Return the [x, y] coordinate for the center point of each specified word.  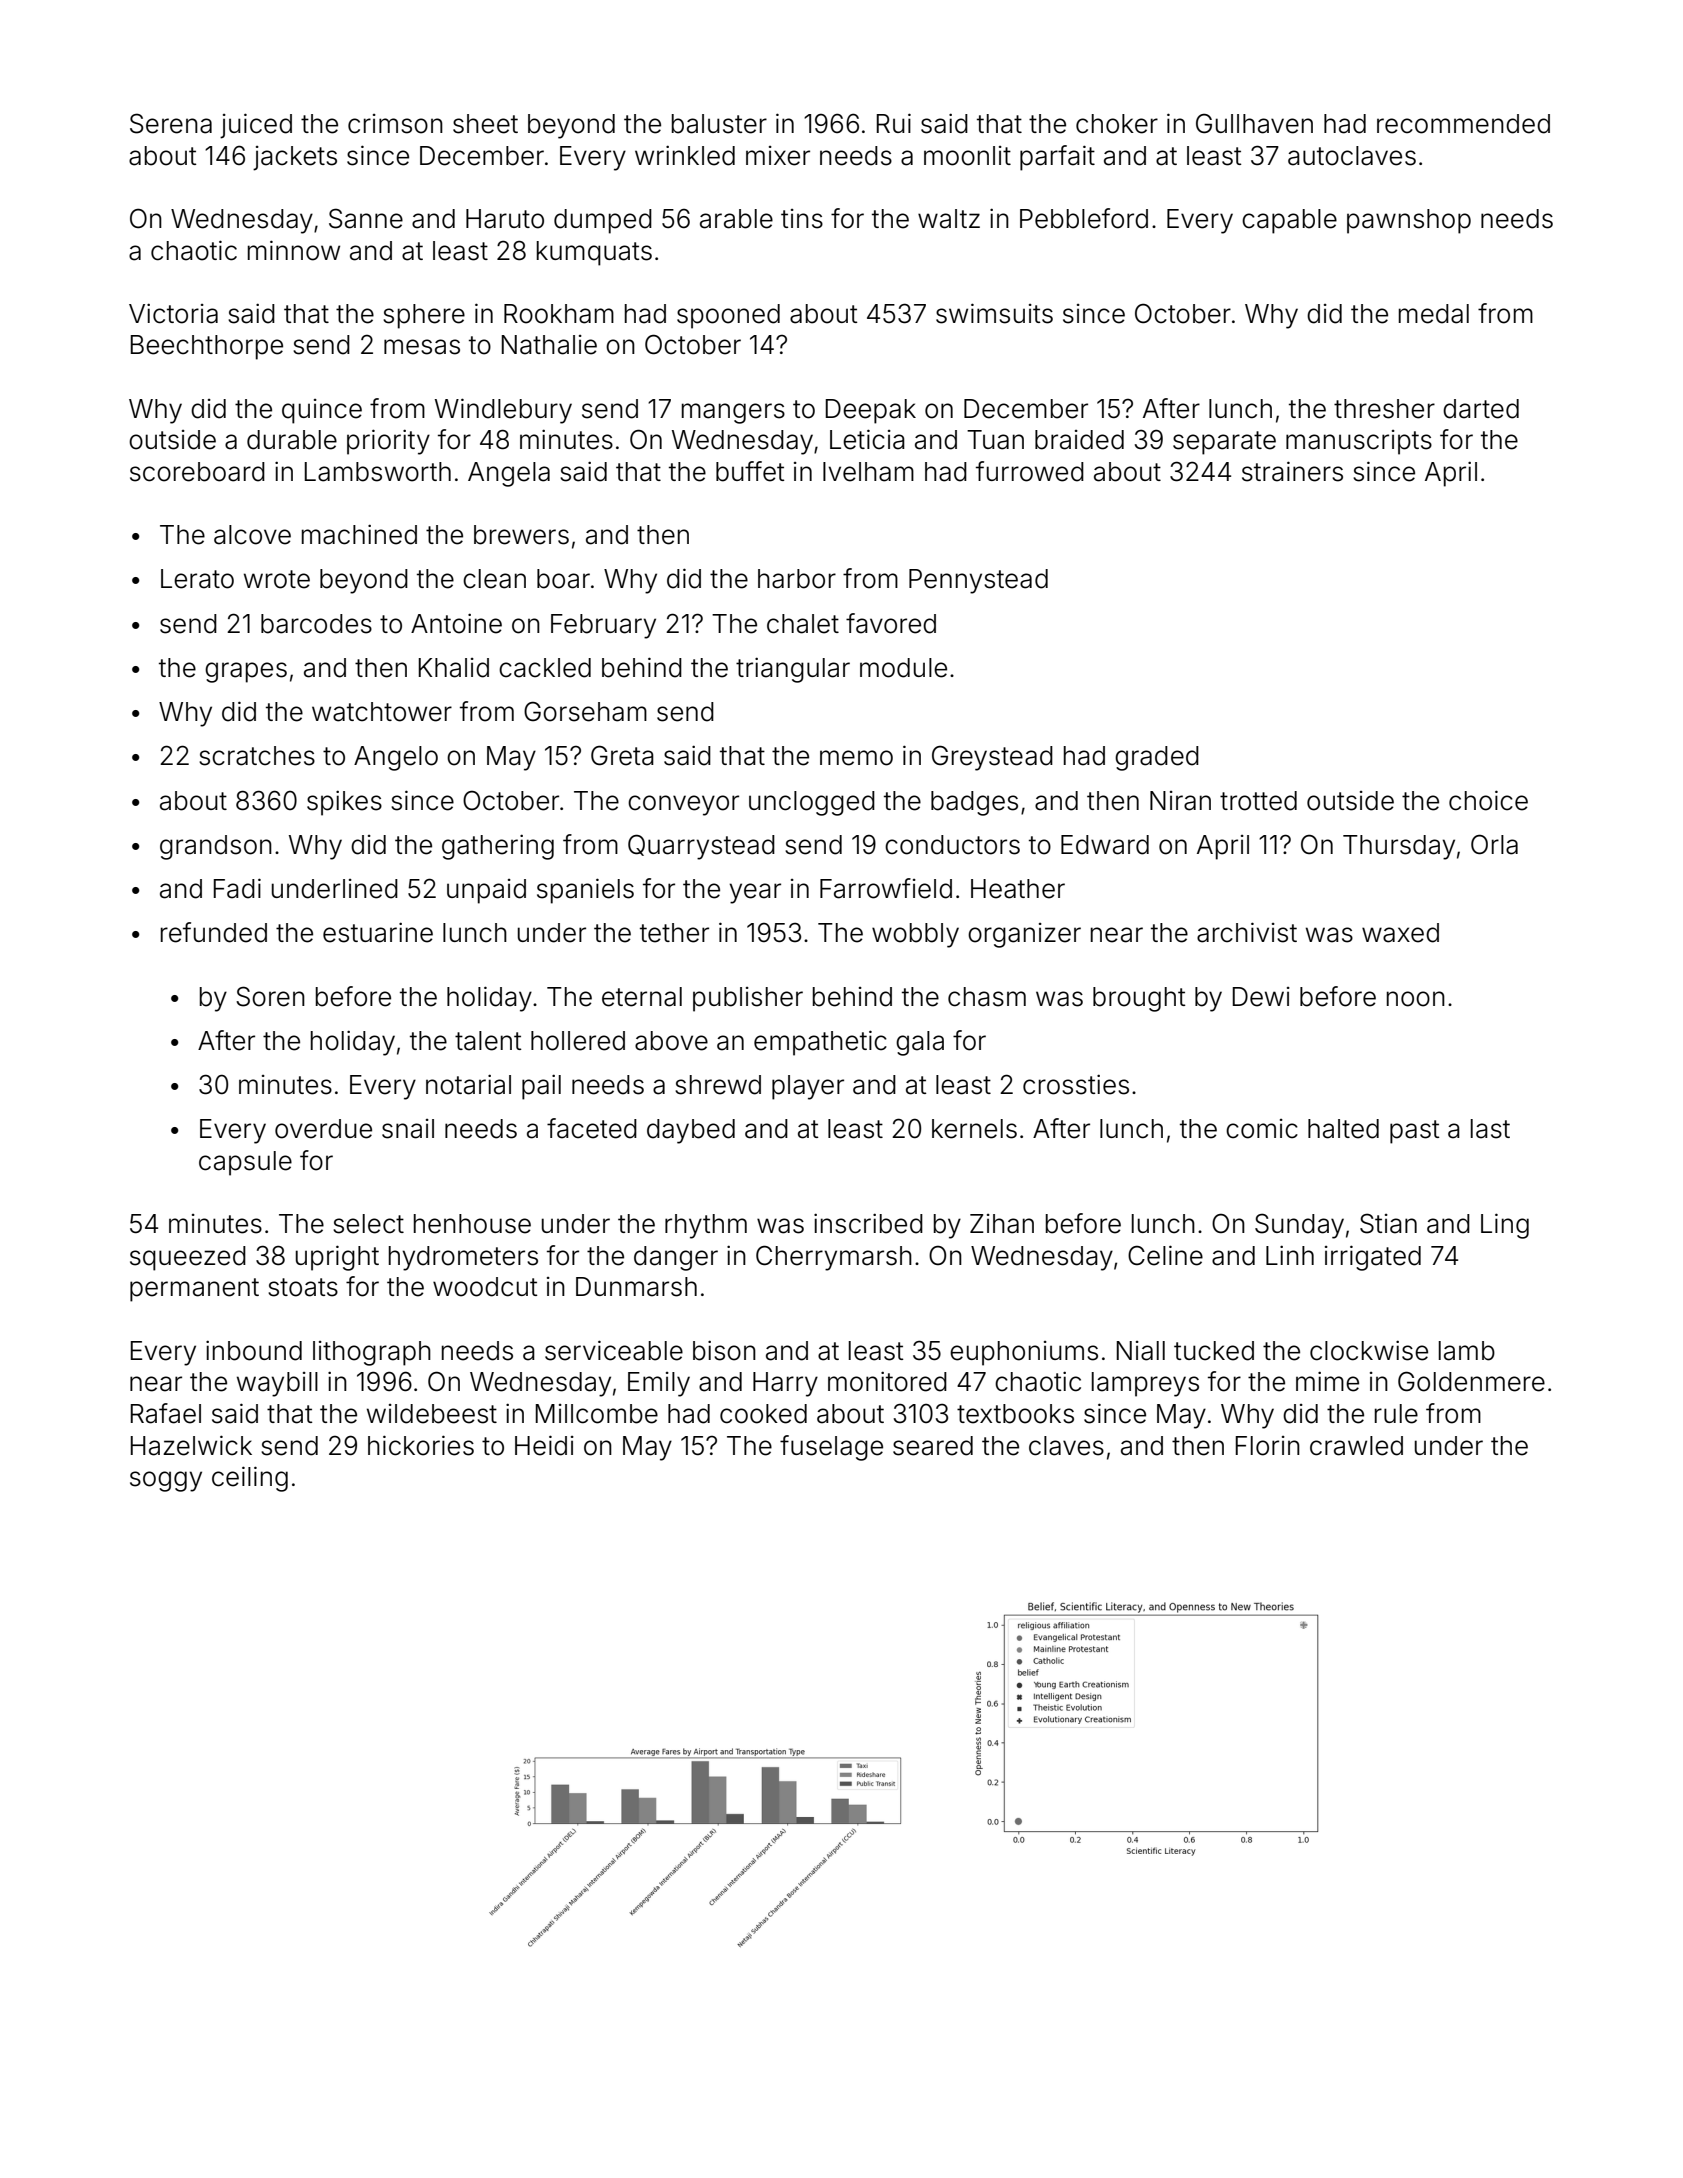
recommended [1463, 124]
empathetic [820, 1043]
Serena [171, 123]
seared [933, 1446]
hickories [421, 1445]
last [1490, 1129]
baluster [719, 124]
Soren [270, 996]
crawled [1356, 1446]
